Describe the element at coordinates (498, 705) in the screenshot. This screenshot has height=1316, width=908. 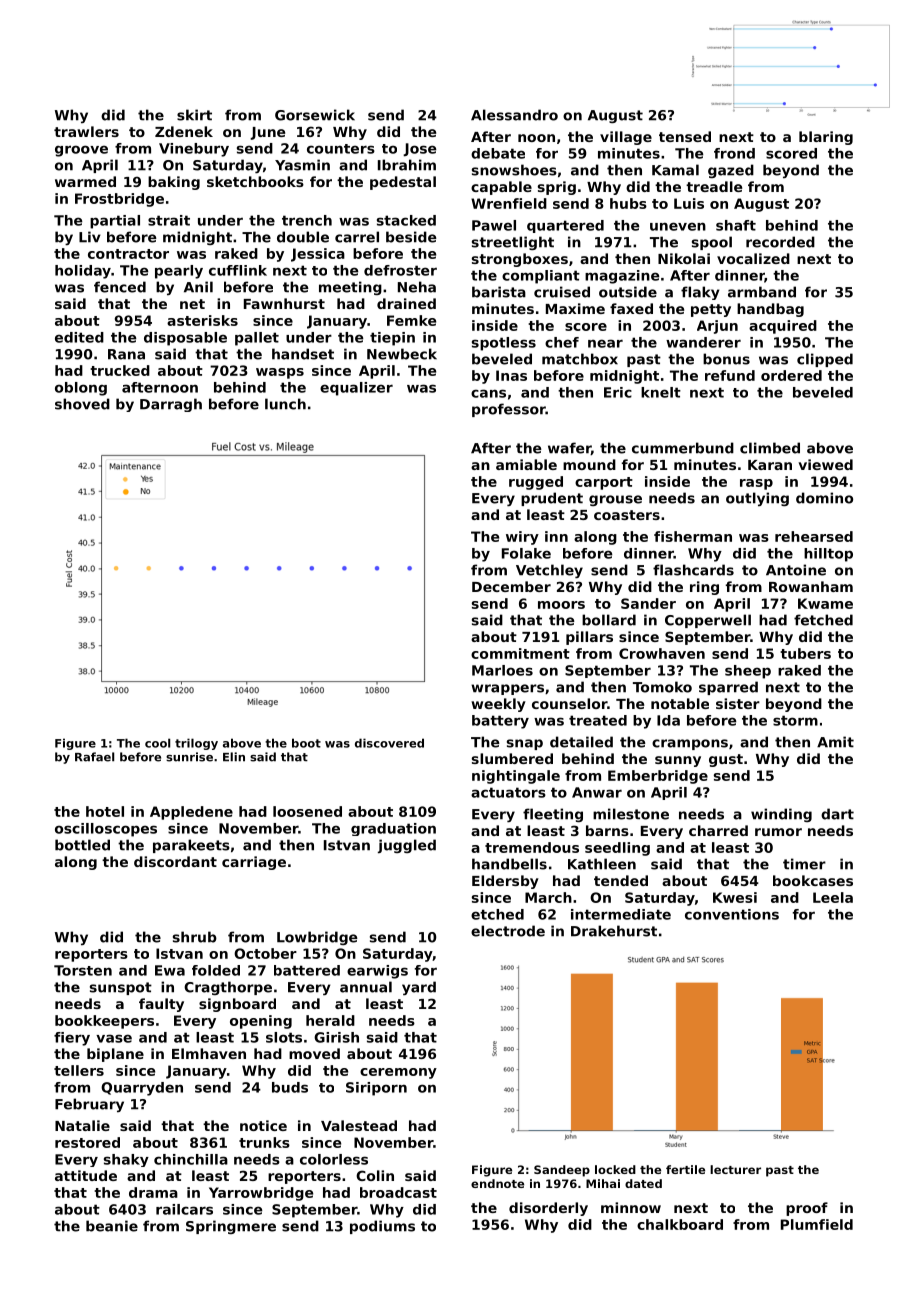
I see `weekly` at that location.
